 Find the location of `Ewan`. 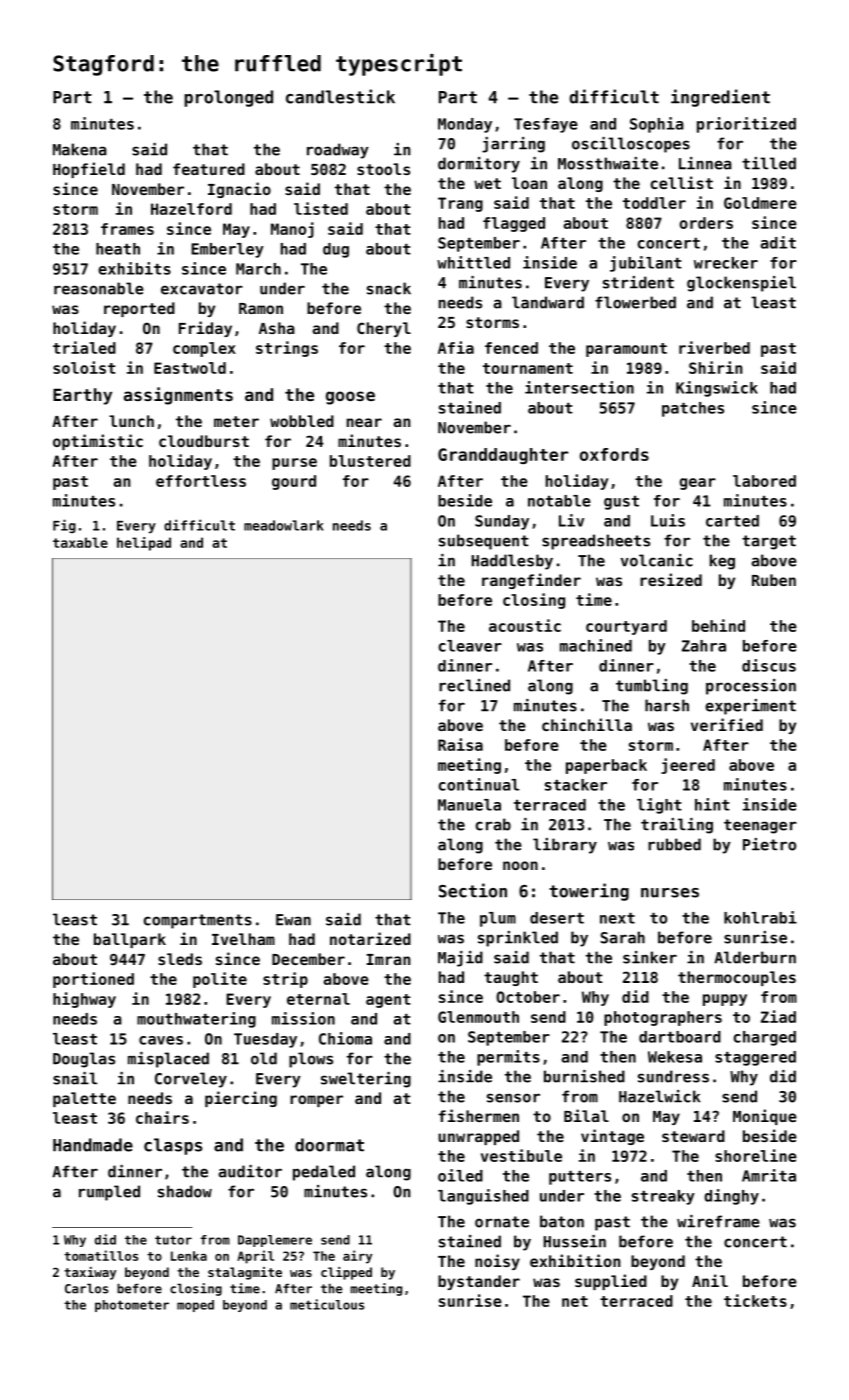

Ewan is located at coordinates (293, 920).
